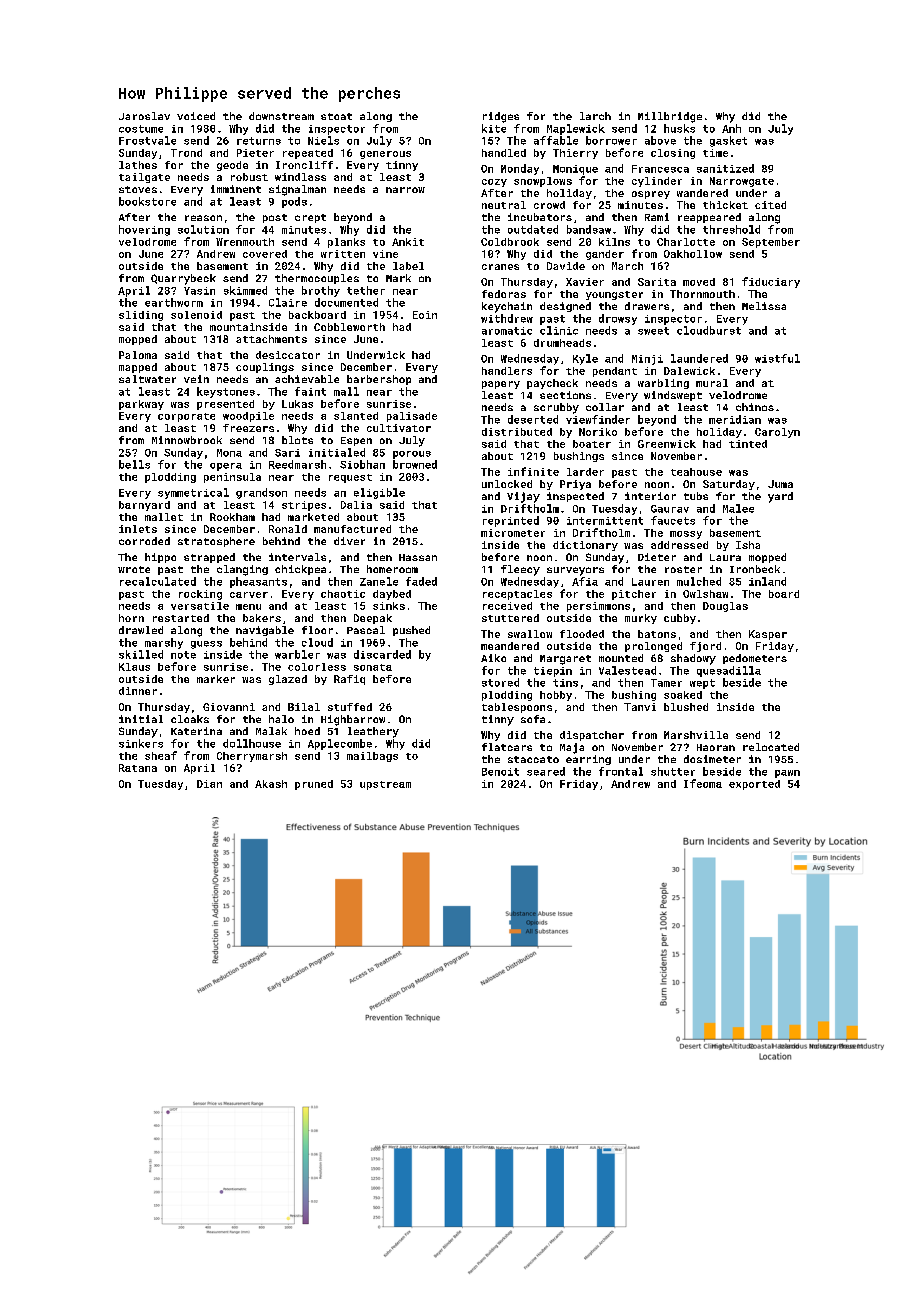 This document has height=1308, width=924. Describe the element at coordinates (310, 391) in the document. I see `faint` at that location.
